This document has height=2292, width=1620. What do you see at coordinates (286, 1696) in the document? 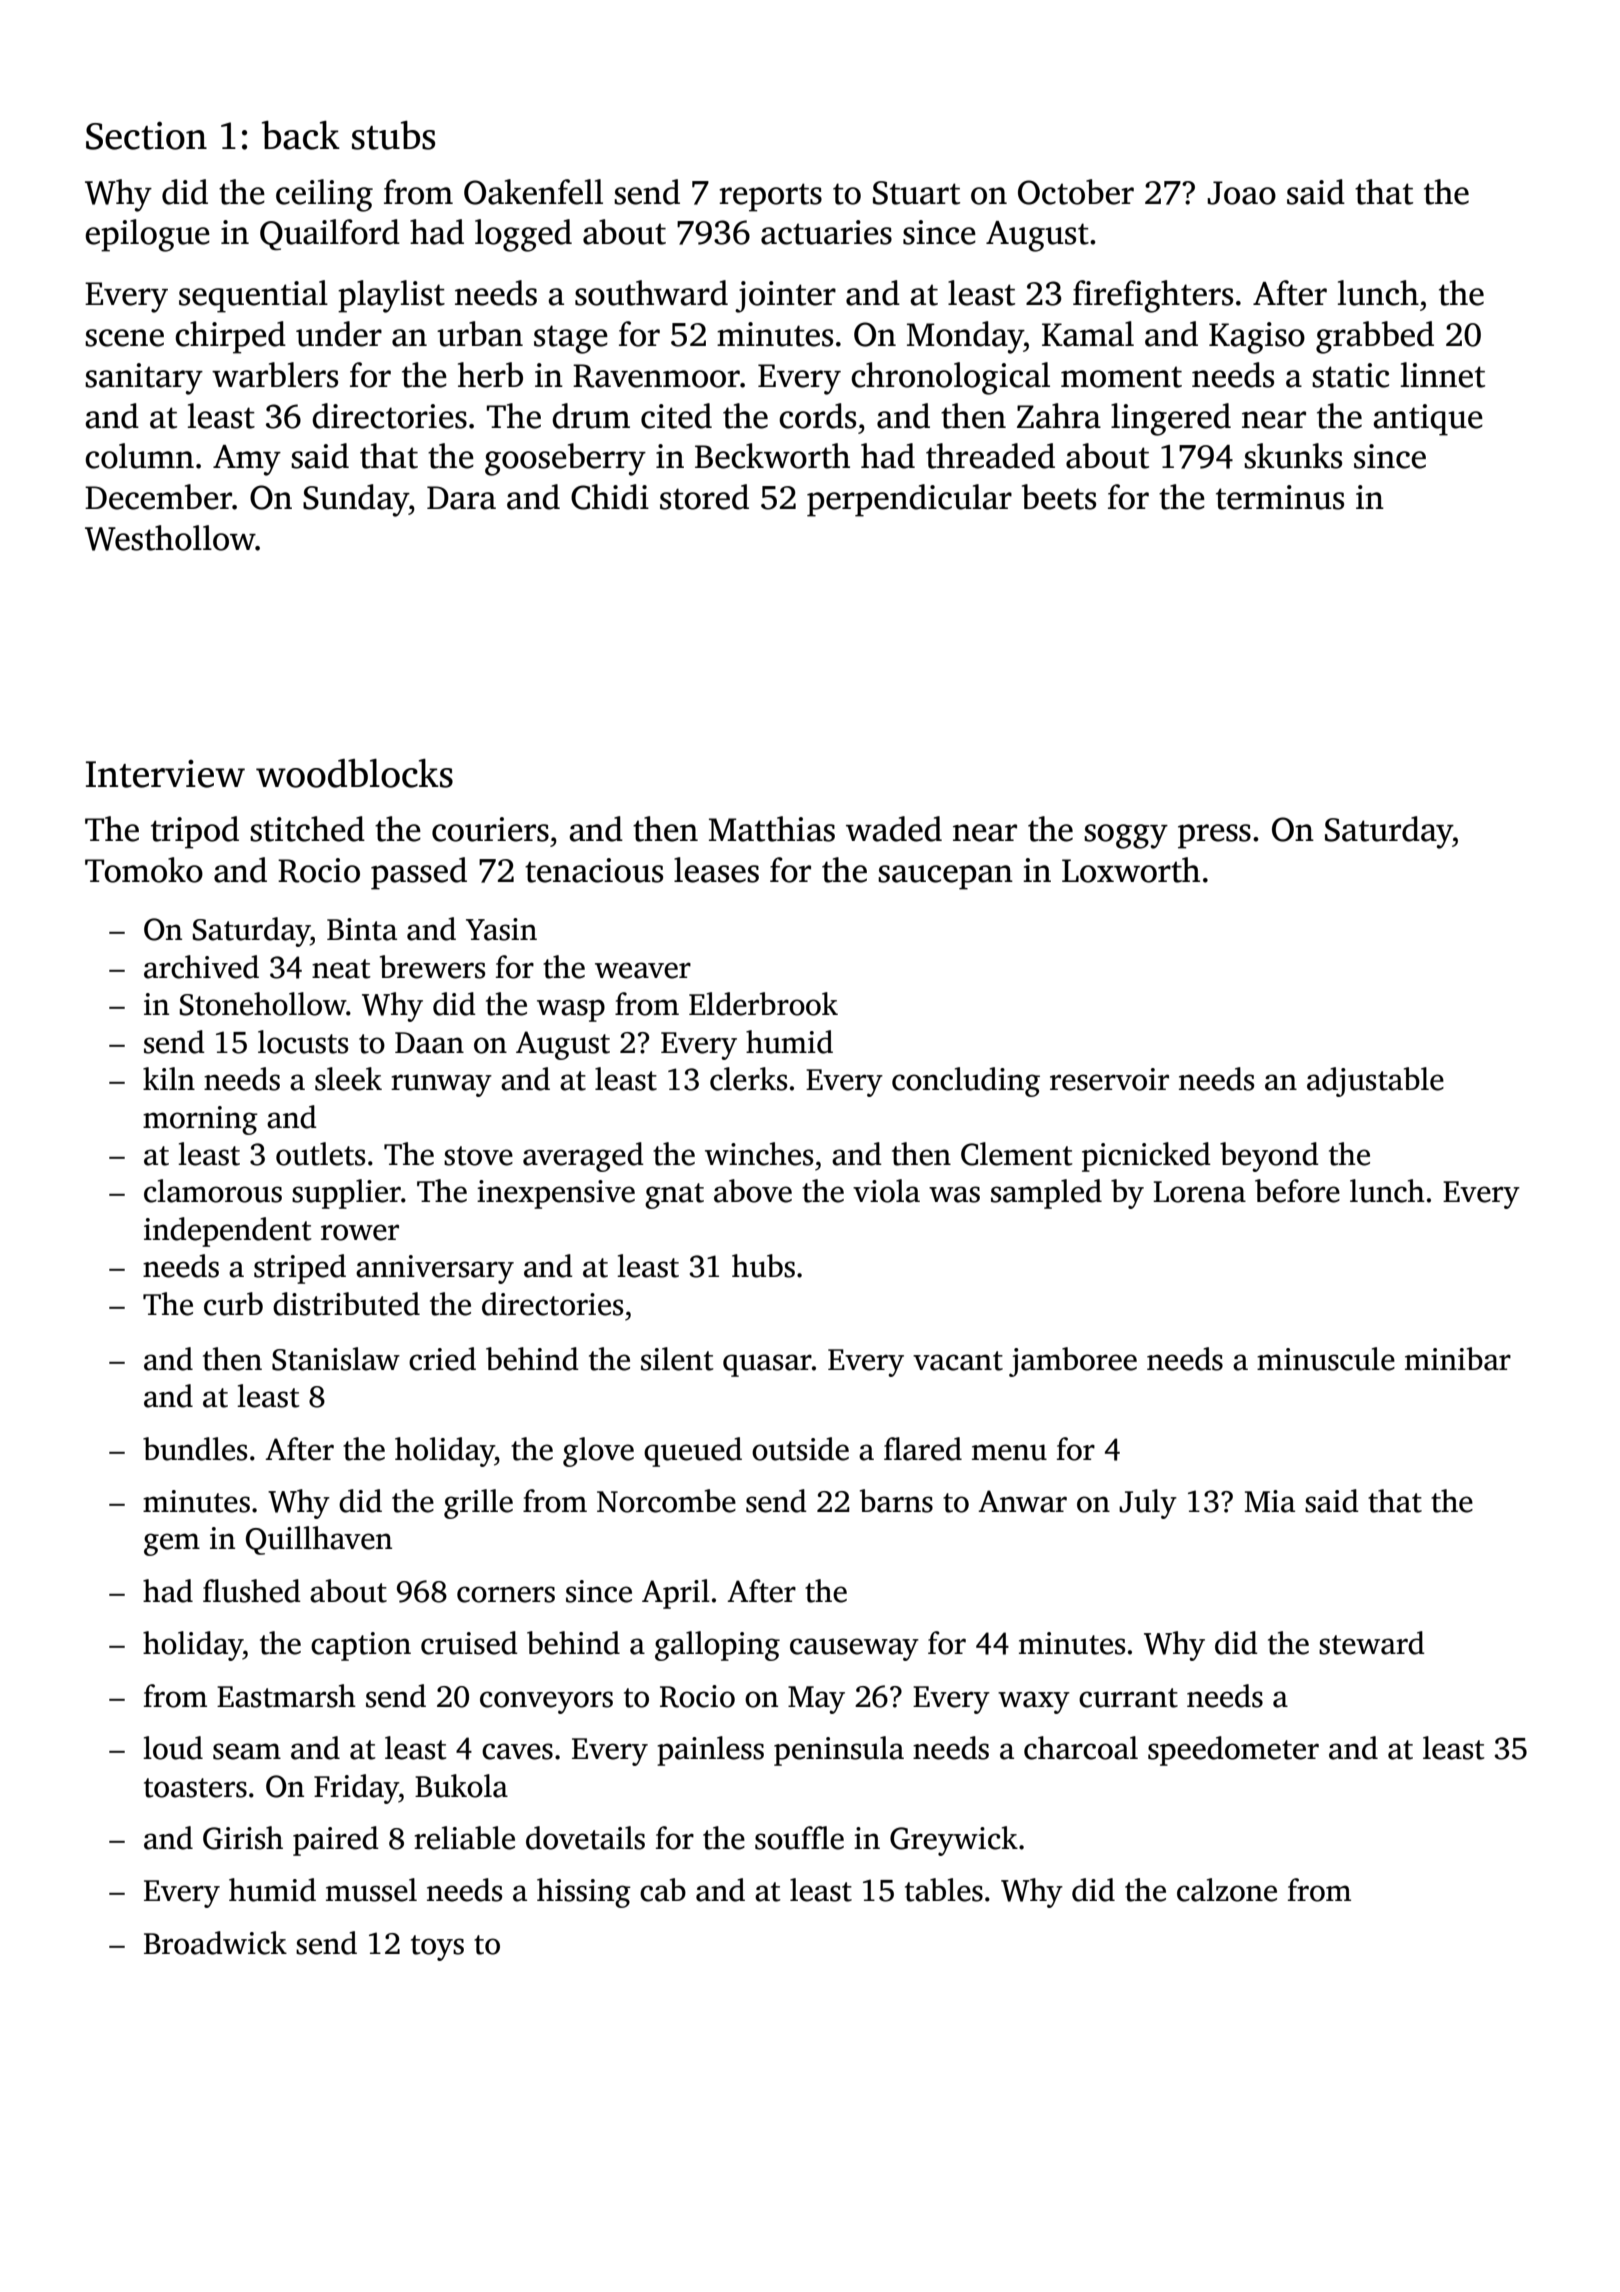
I see `Eastmarsh` at bounding box center [286, 1696].
